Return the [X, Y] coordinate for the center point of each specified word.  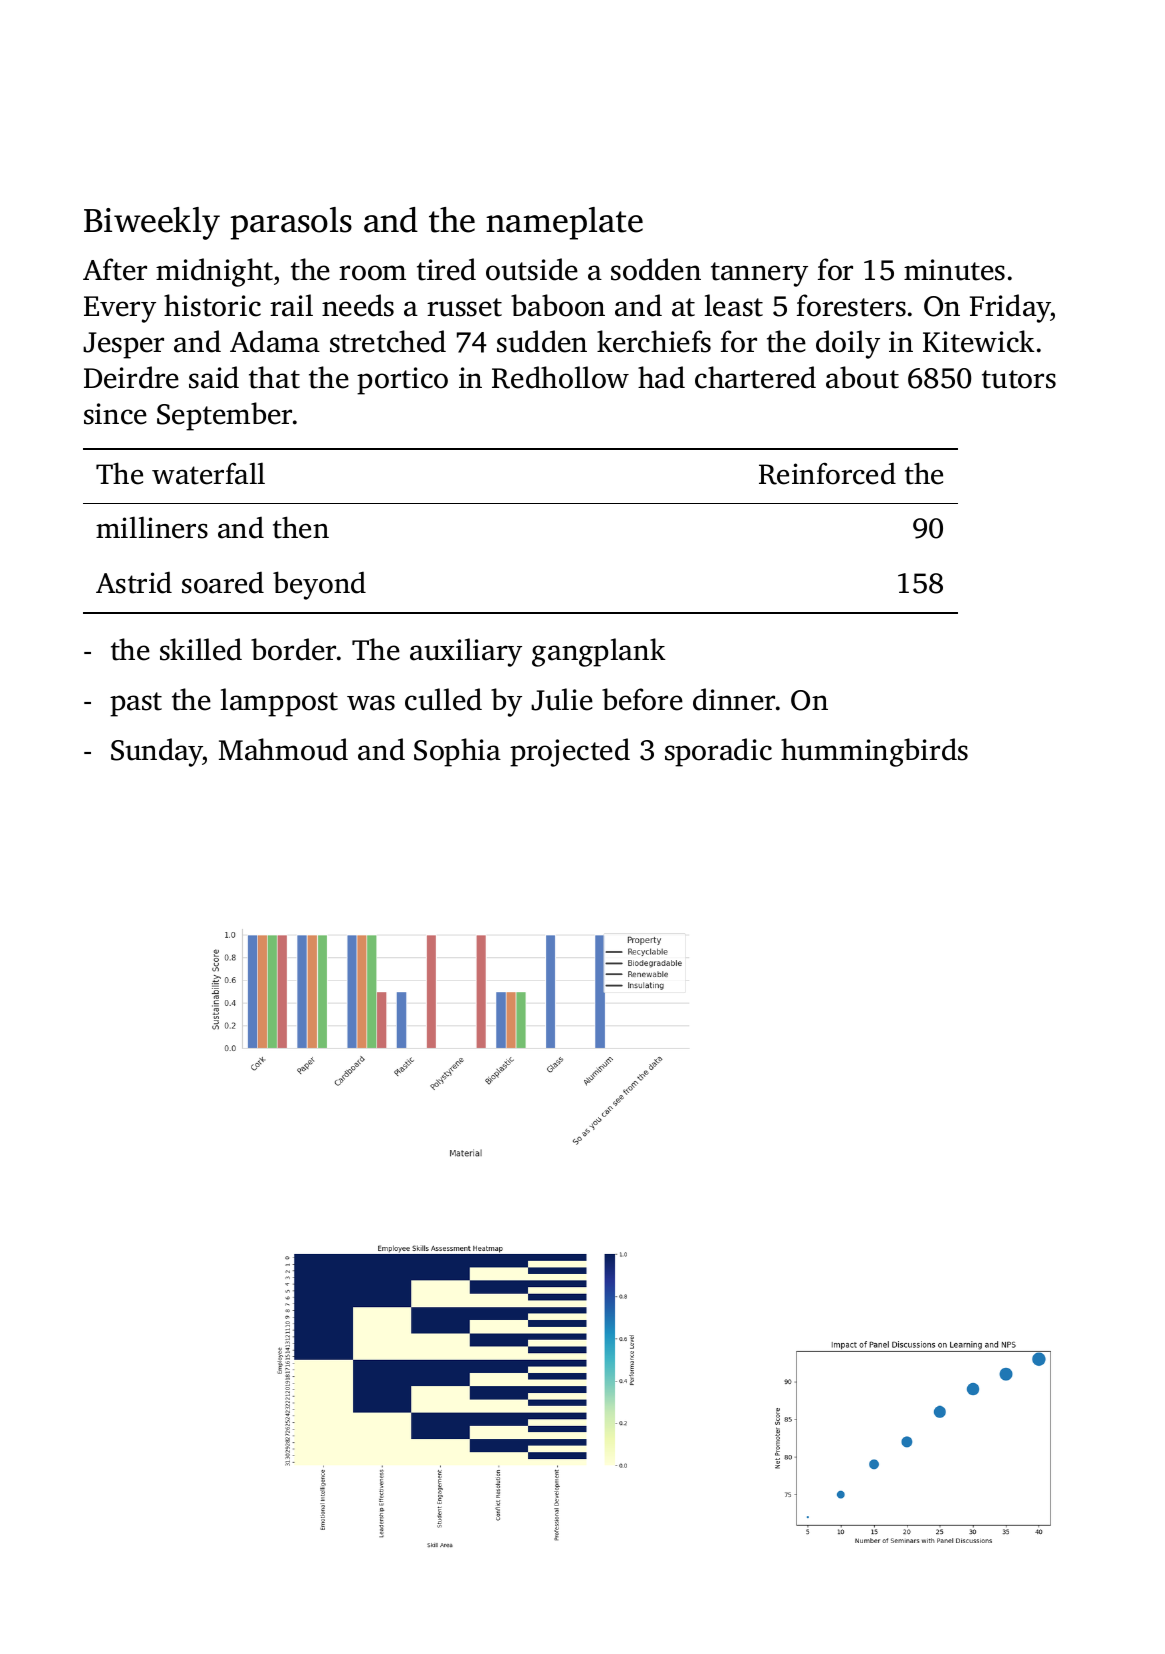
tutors [1019, 379]
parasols [291, 223]
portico [402, 381]
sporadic [718, 752]
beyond [319, 585]
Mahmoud [283, 749]
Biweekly [152, 223]
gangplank [599, 652]
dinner [734, 699]
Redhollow [560, 377]
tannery [759, 274]
